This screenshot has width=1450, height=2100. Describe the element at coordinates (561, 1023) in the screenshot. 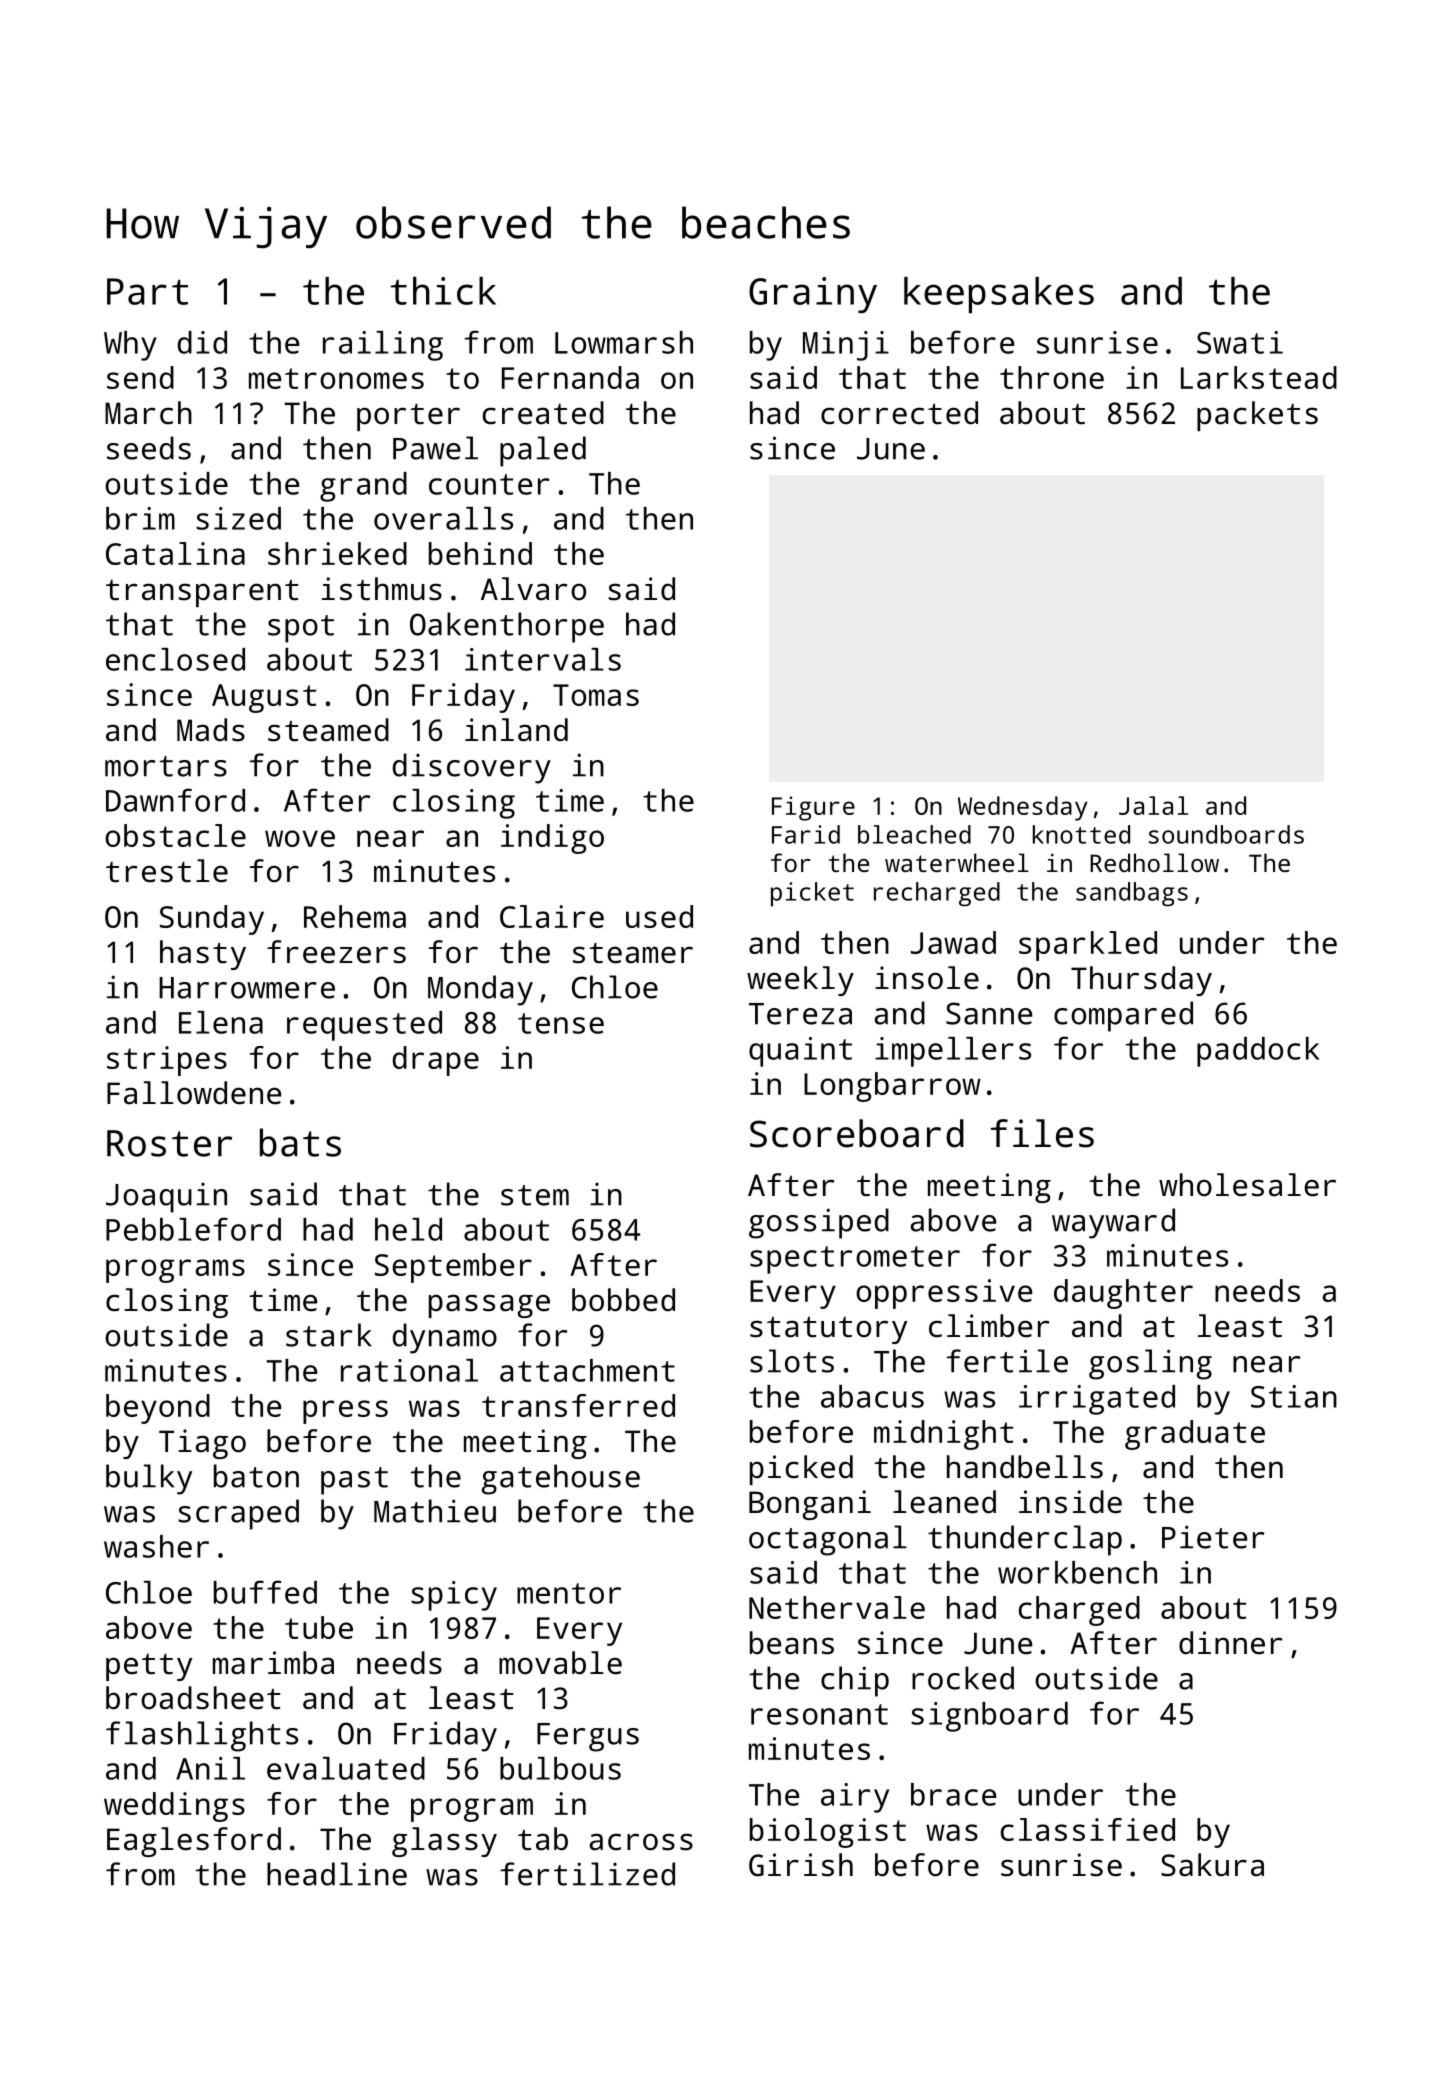

I see `tense` at that location.
